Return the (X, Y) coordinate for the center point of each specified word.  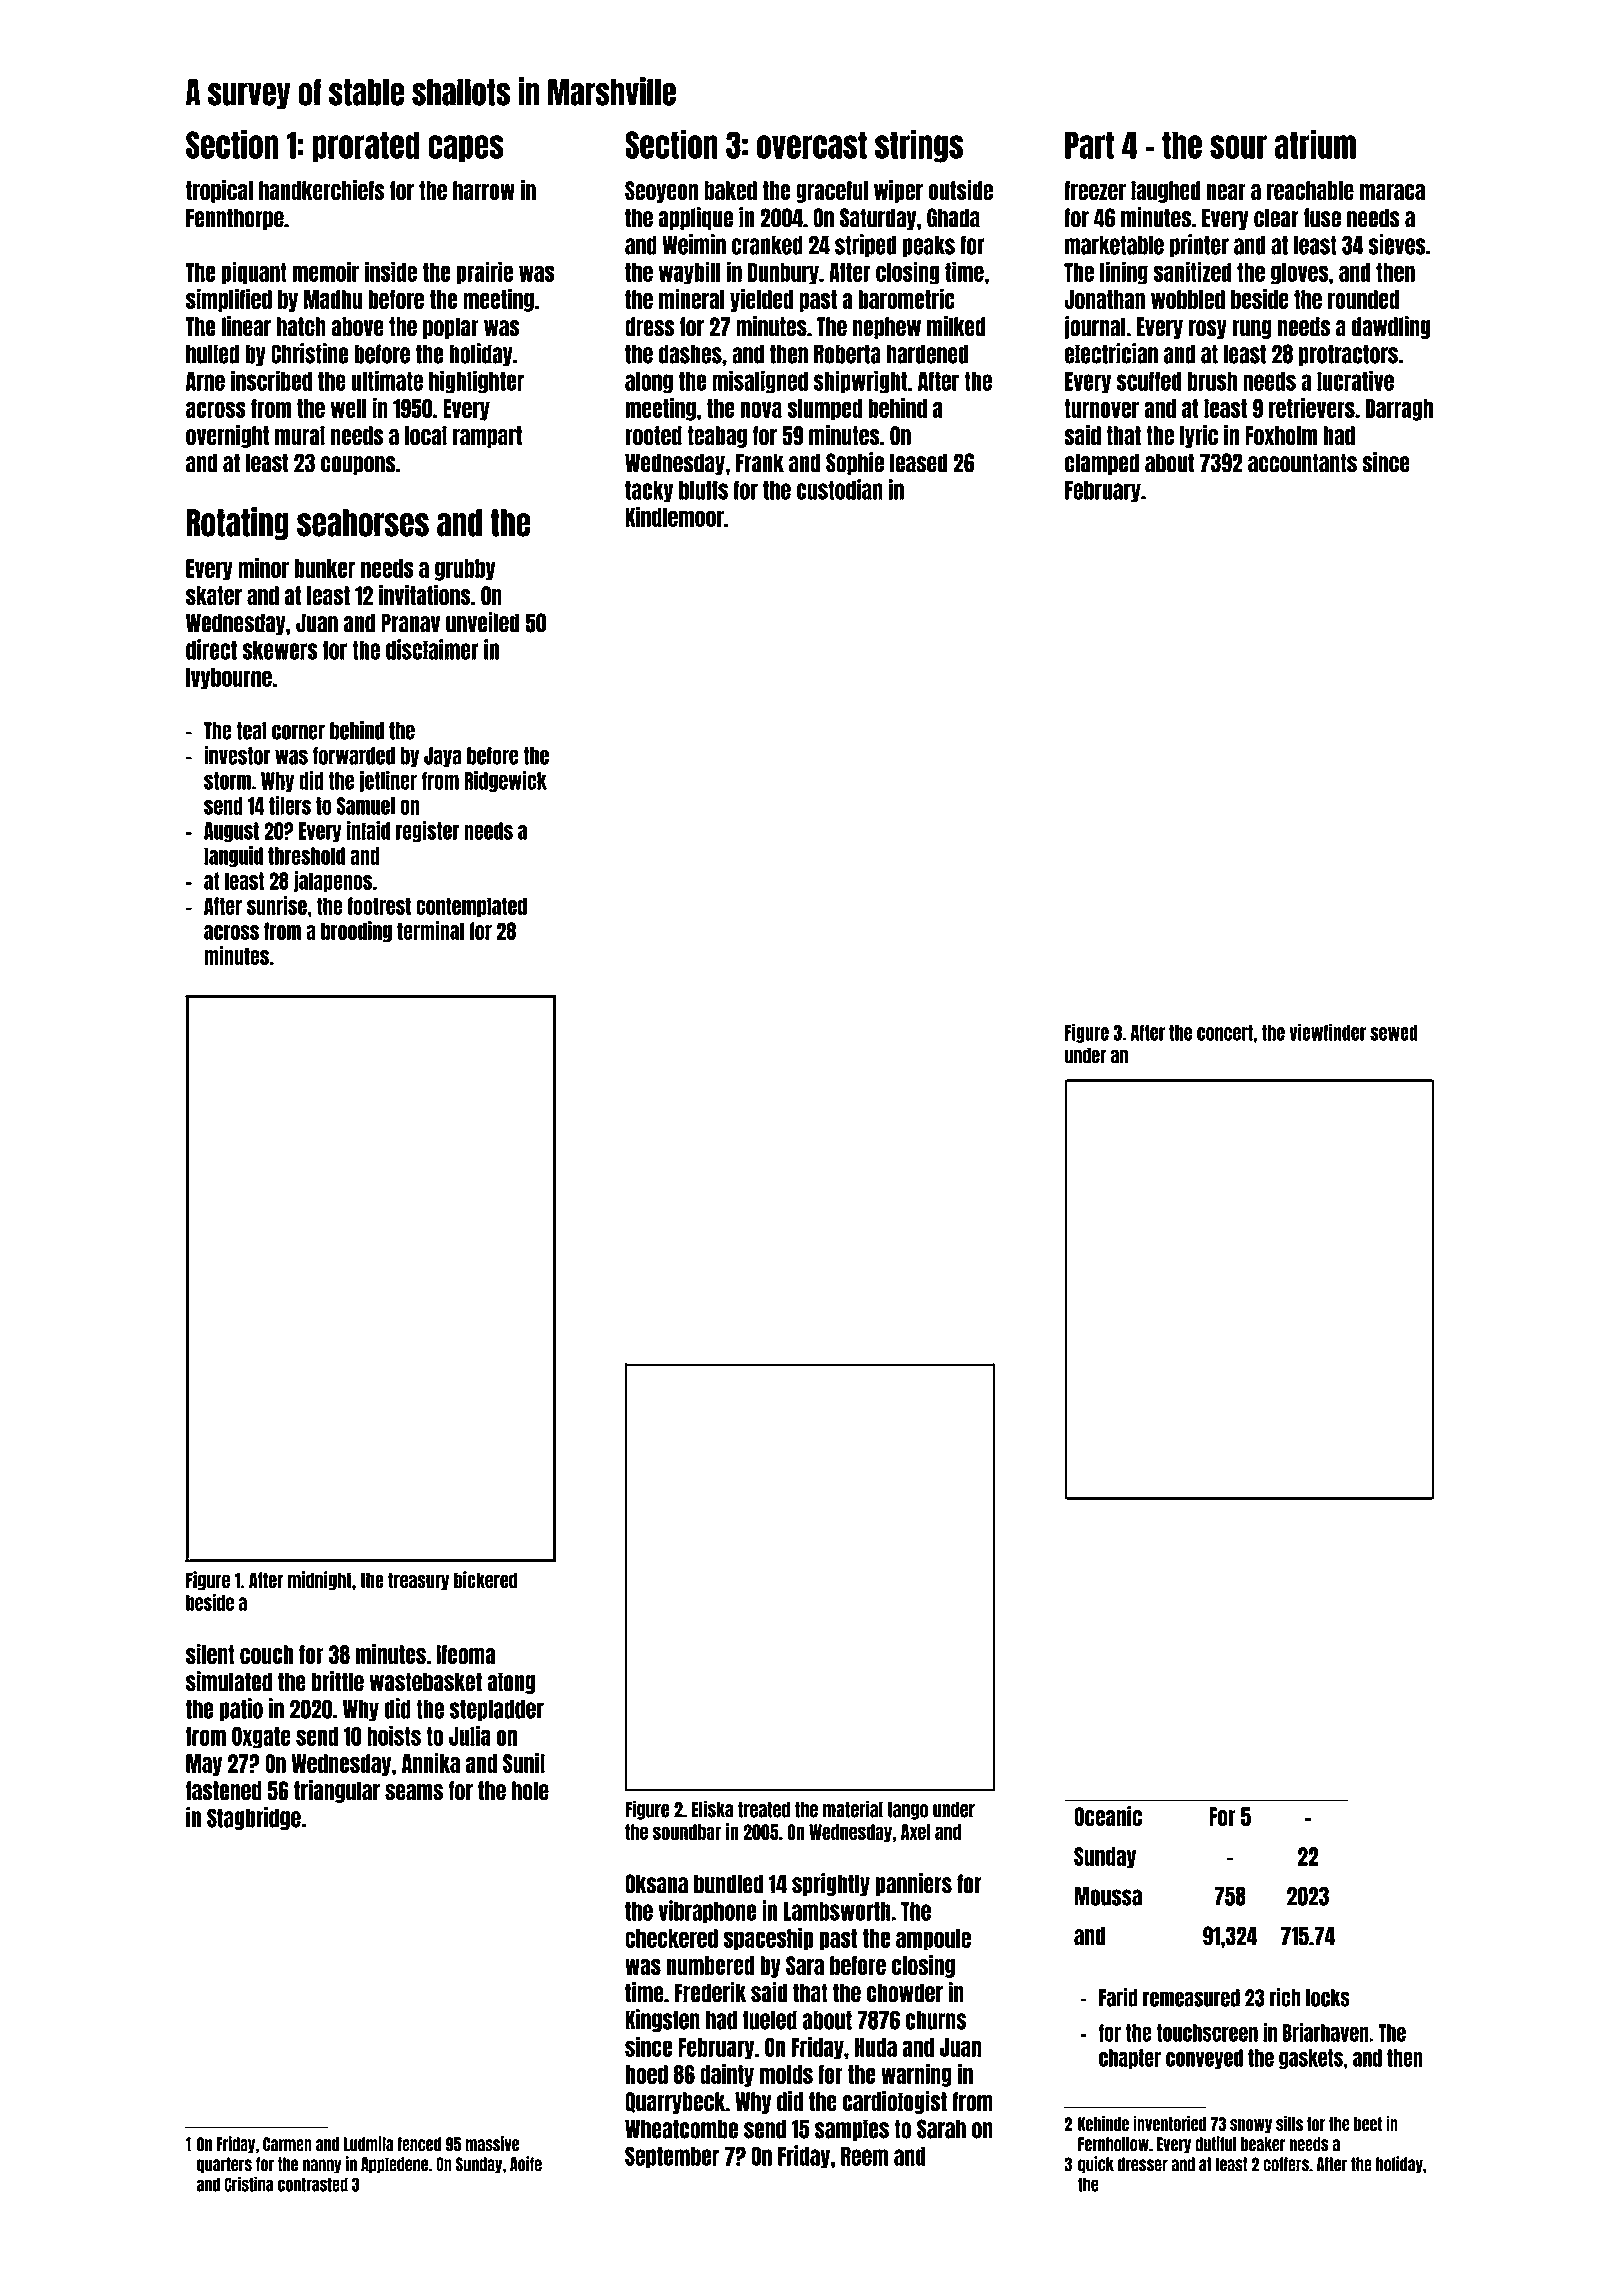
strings (919, 146)
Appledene (394, 2165)
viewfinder (1327, 1032)
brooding (356, 932)
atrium (1315, 144)
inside (391, 271)
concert (1225, 1033)
